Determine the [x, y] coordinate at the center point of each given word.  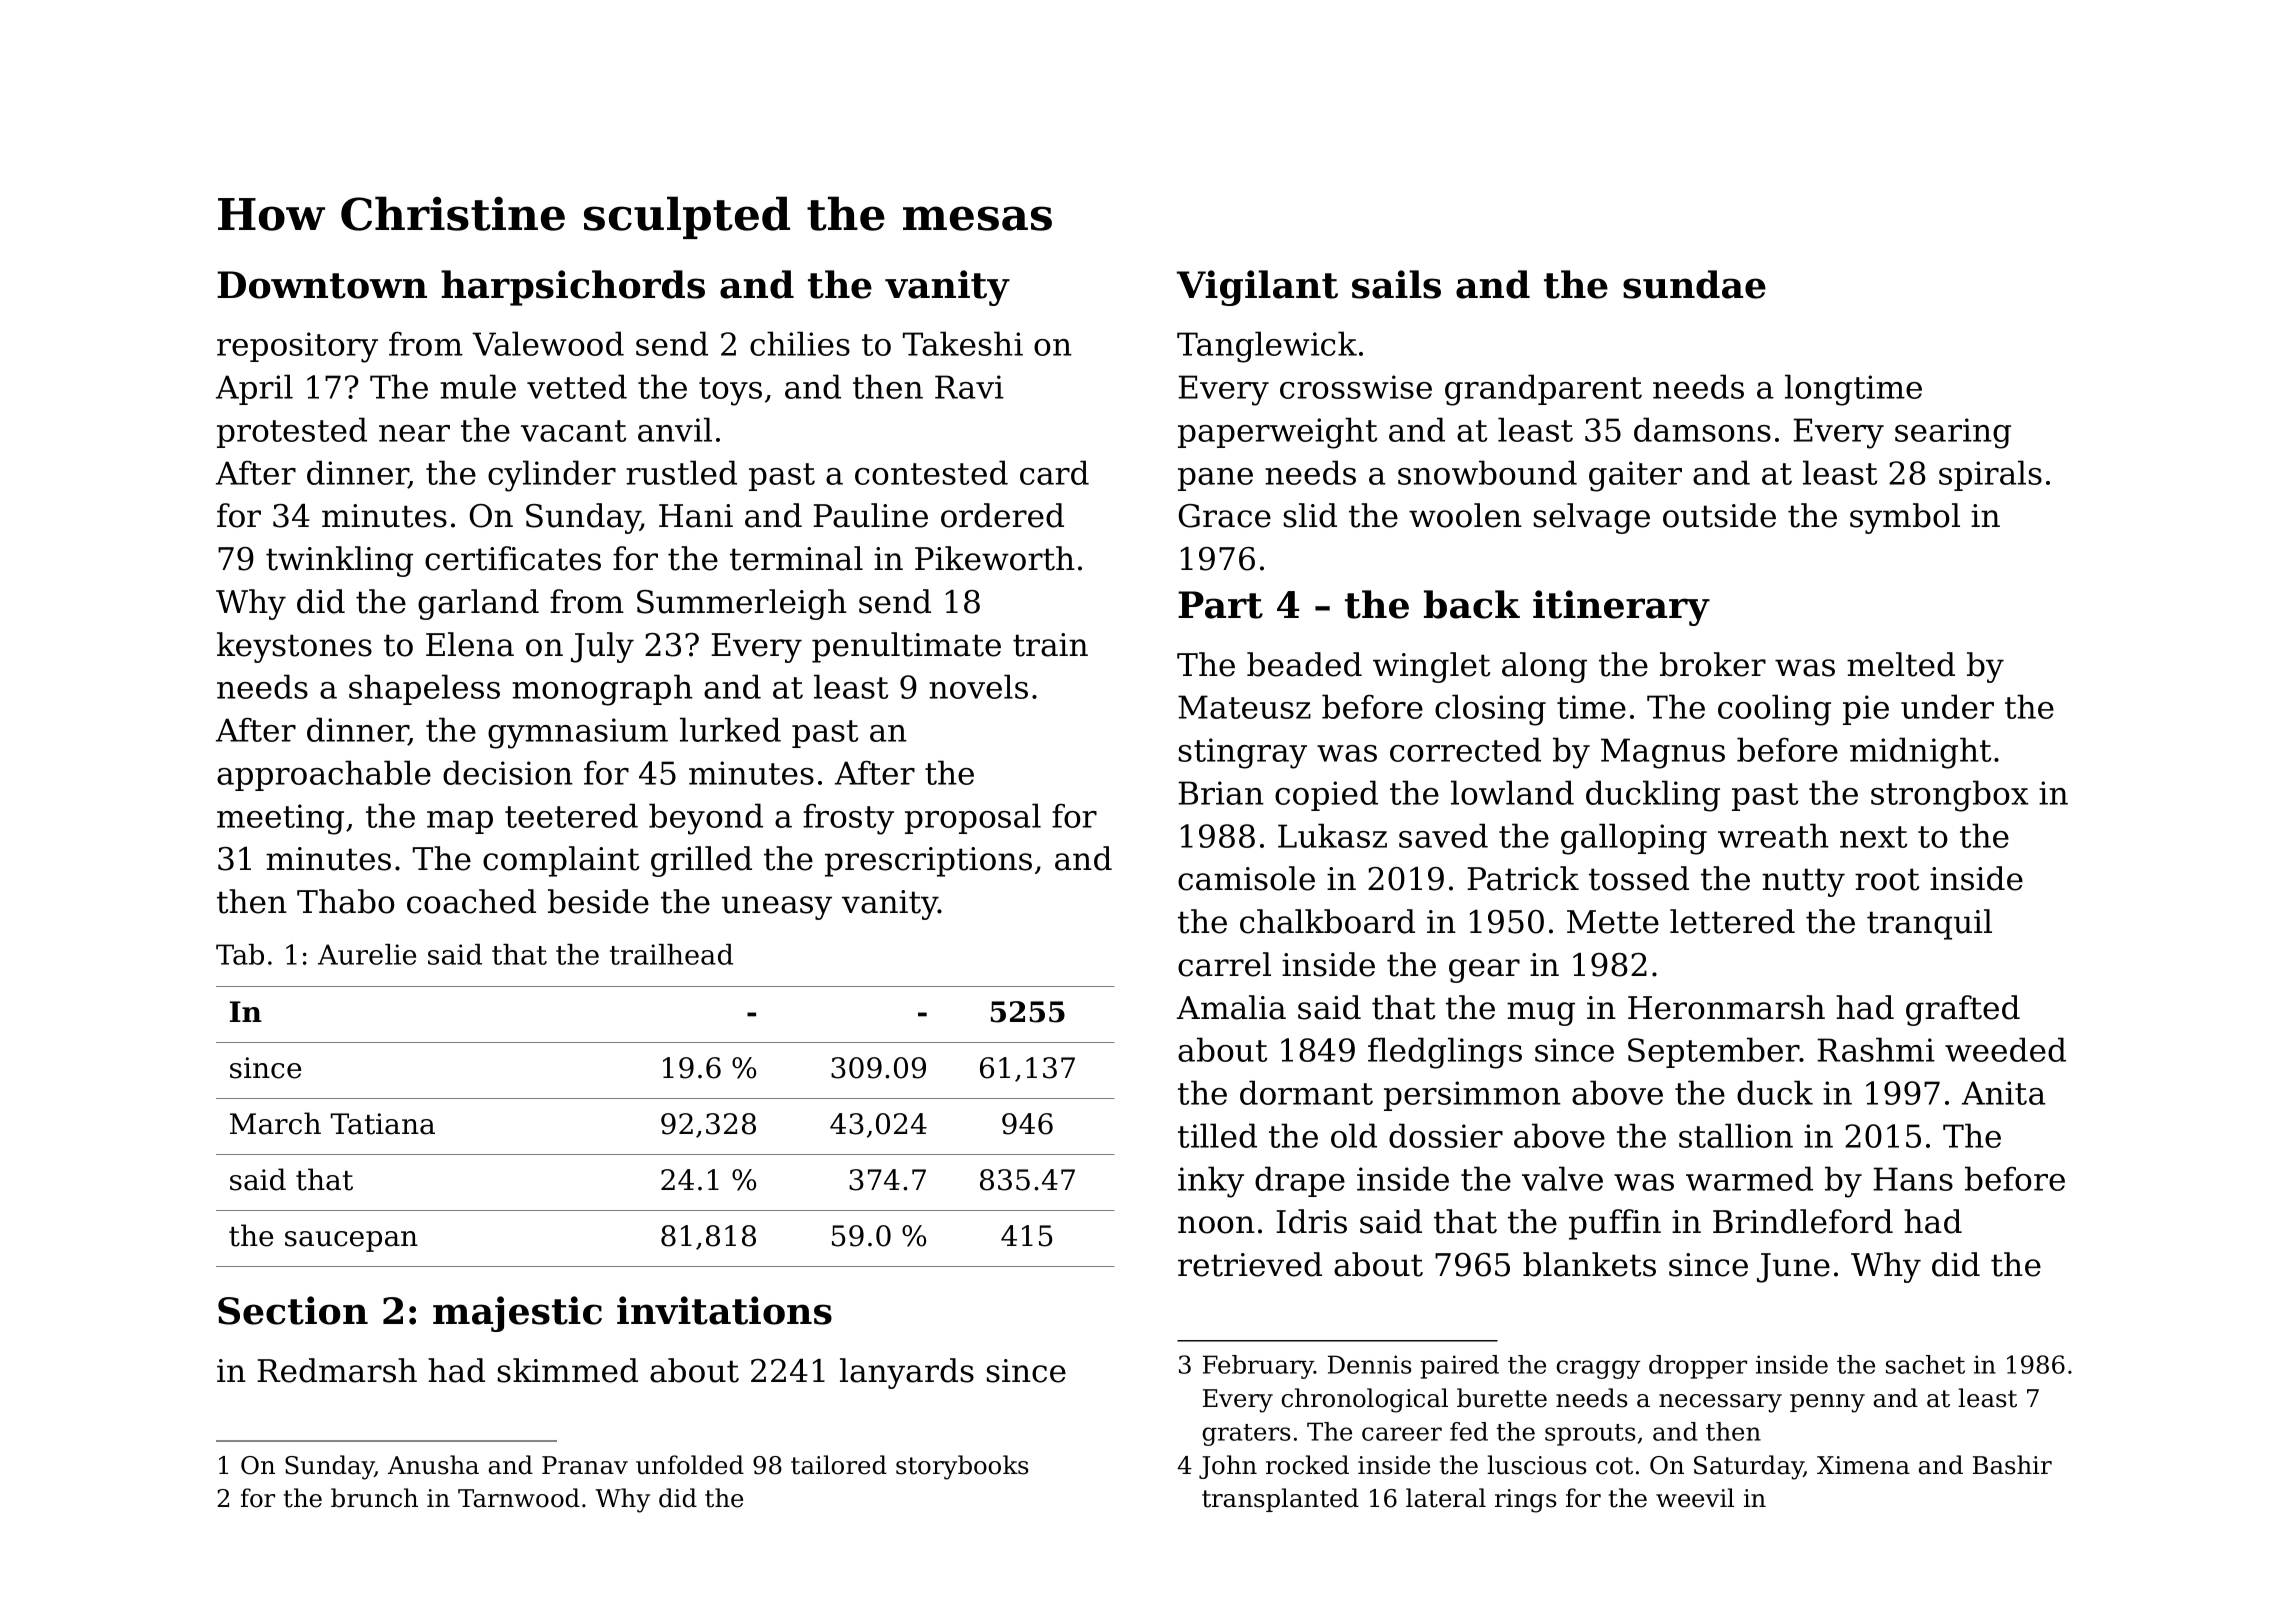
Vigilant [1257, 288]
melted [1901, 664]
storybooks [962, 1467]
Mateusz [1244, 707]
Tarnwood [519, 1498]
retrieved [1250, 1264]
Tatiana [383, 1124]
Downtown [322, 285]
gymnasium [578, 733]
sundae [1694, 284]
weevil [1695, 1498]
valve [1562, 1178]
